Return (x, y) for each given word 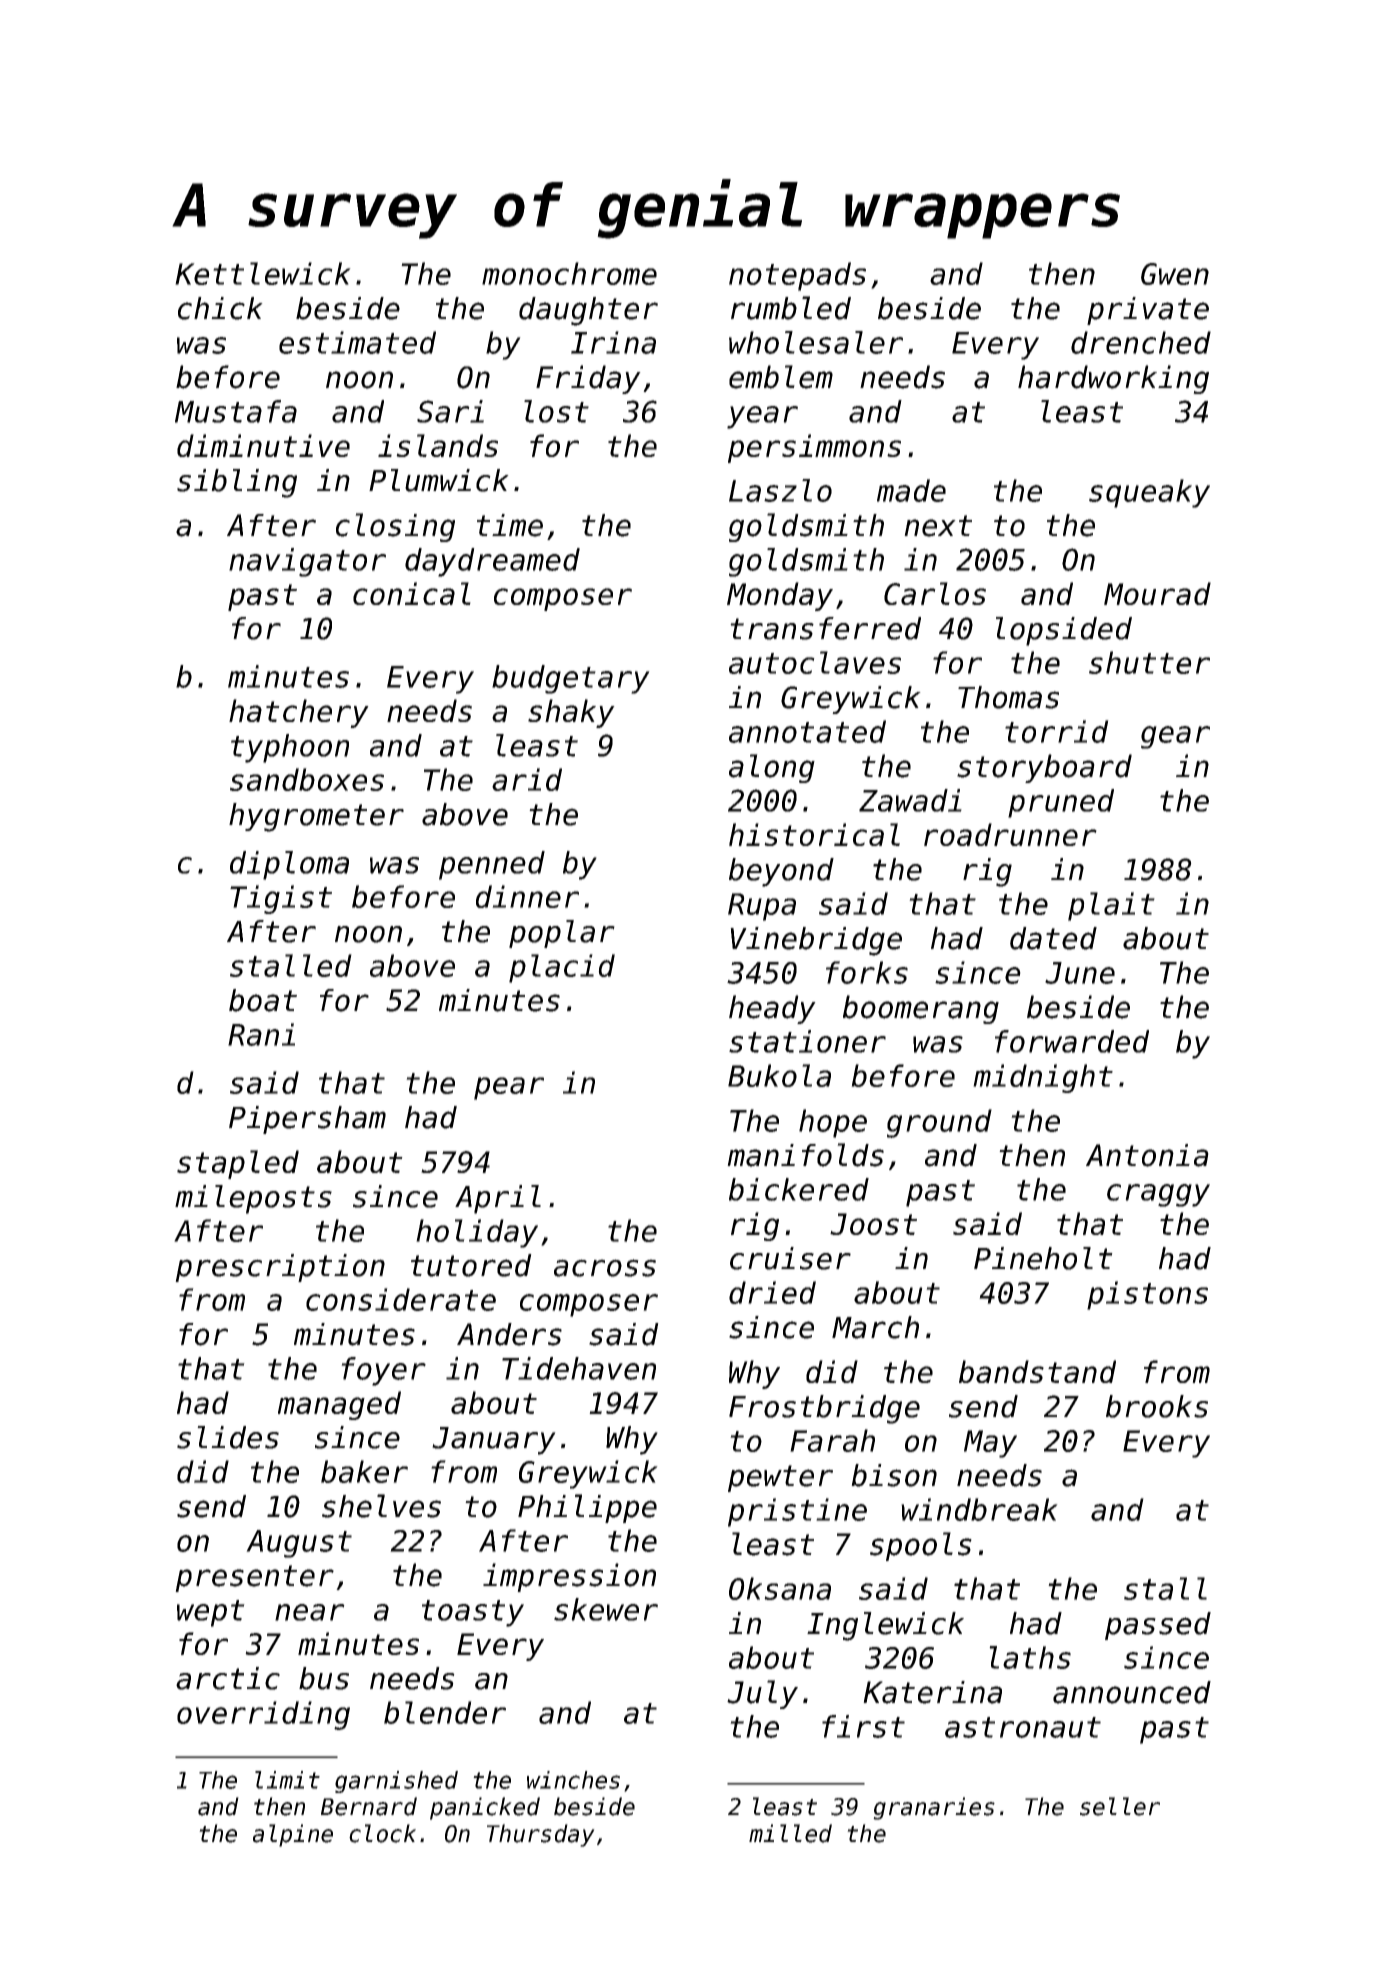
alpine (293, 1835)
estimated (357, 342)
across (605, 1268)
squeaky (1149, 493)
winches (573, 1780)
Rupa (762, 907)
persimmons (814, 448)
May (990, 1444)
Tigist (281, 899)
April (498, 1199)
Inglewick (885, 1626)
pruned (1061, 803)
